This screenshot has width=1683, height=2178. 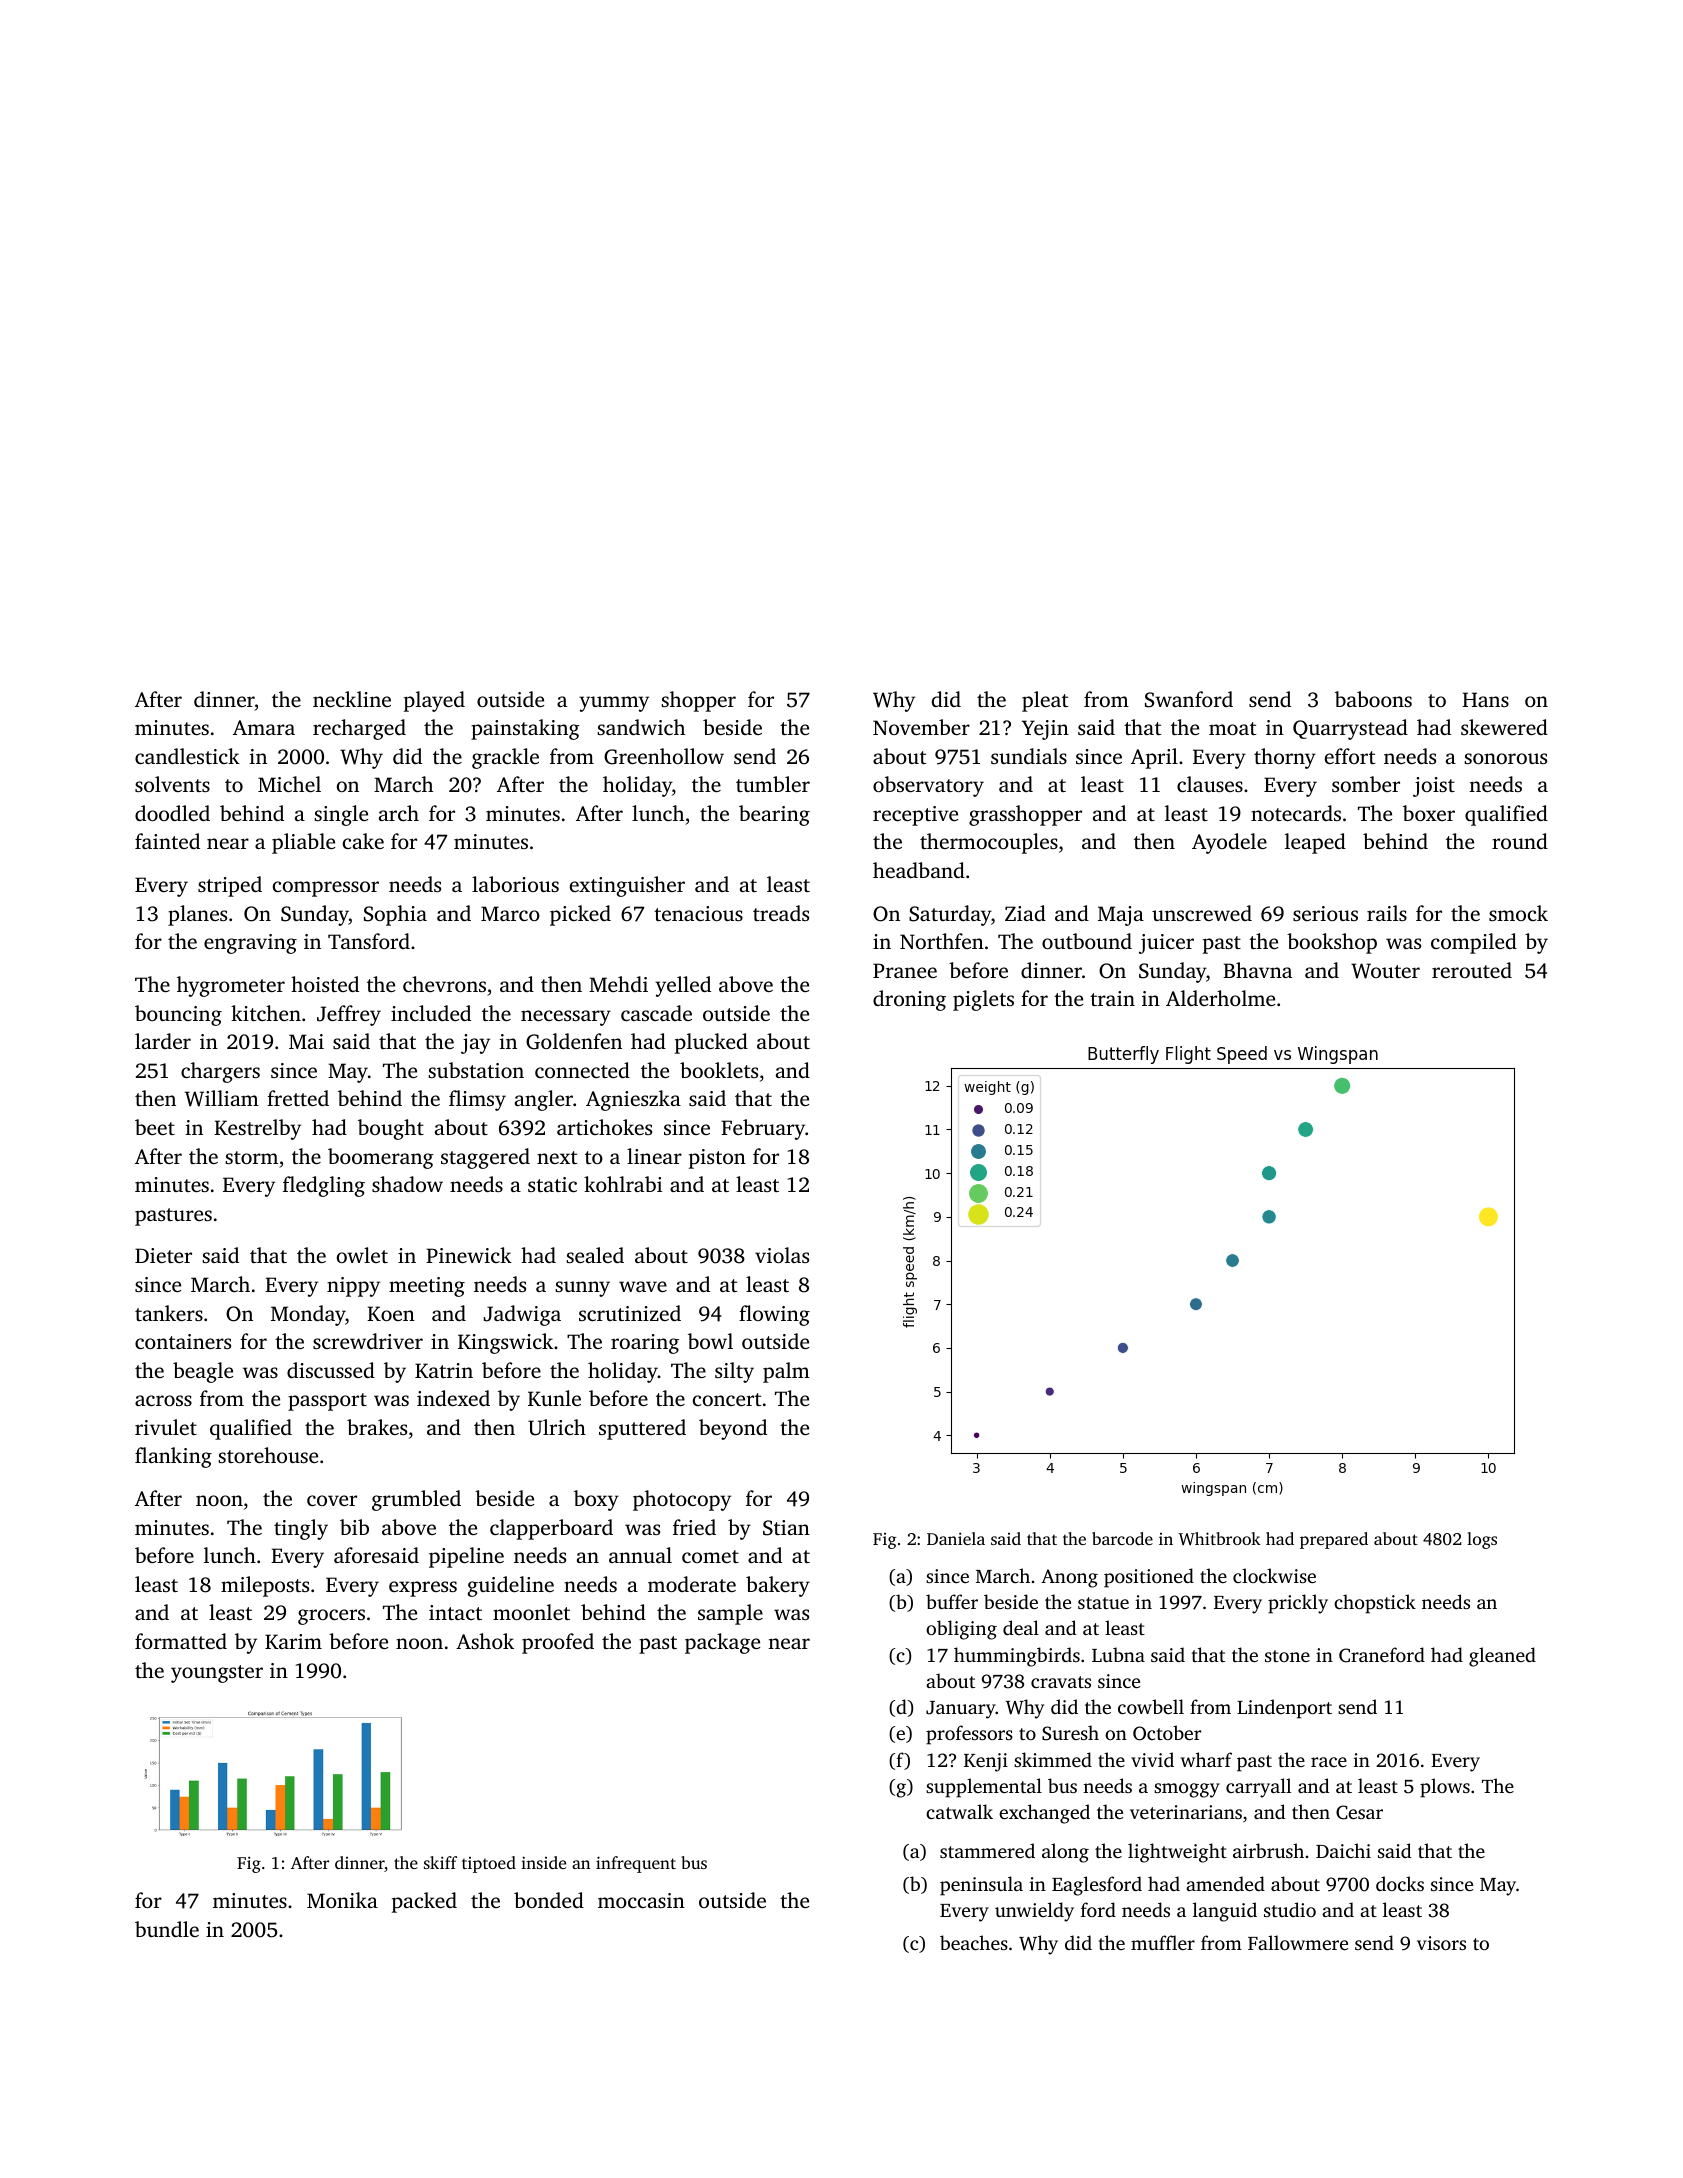 I want to click on Hans, so click(x=1485, y=699).
